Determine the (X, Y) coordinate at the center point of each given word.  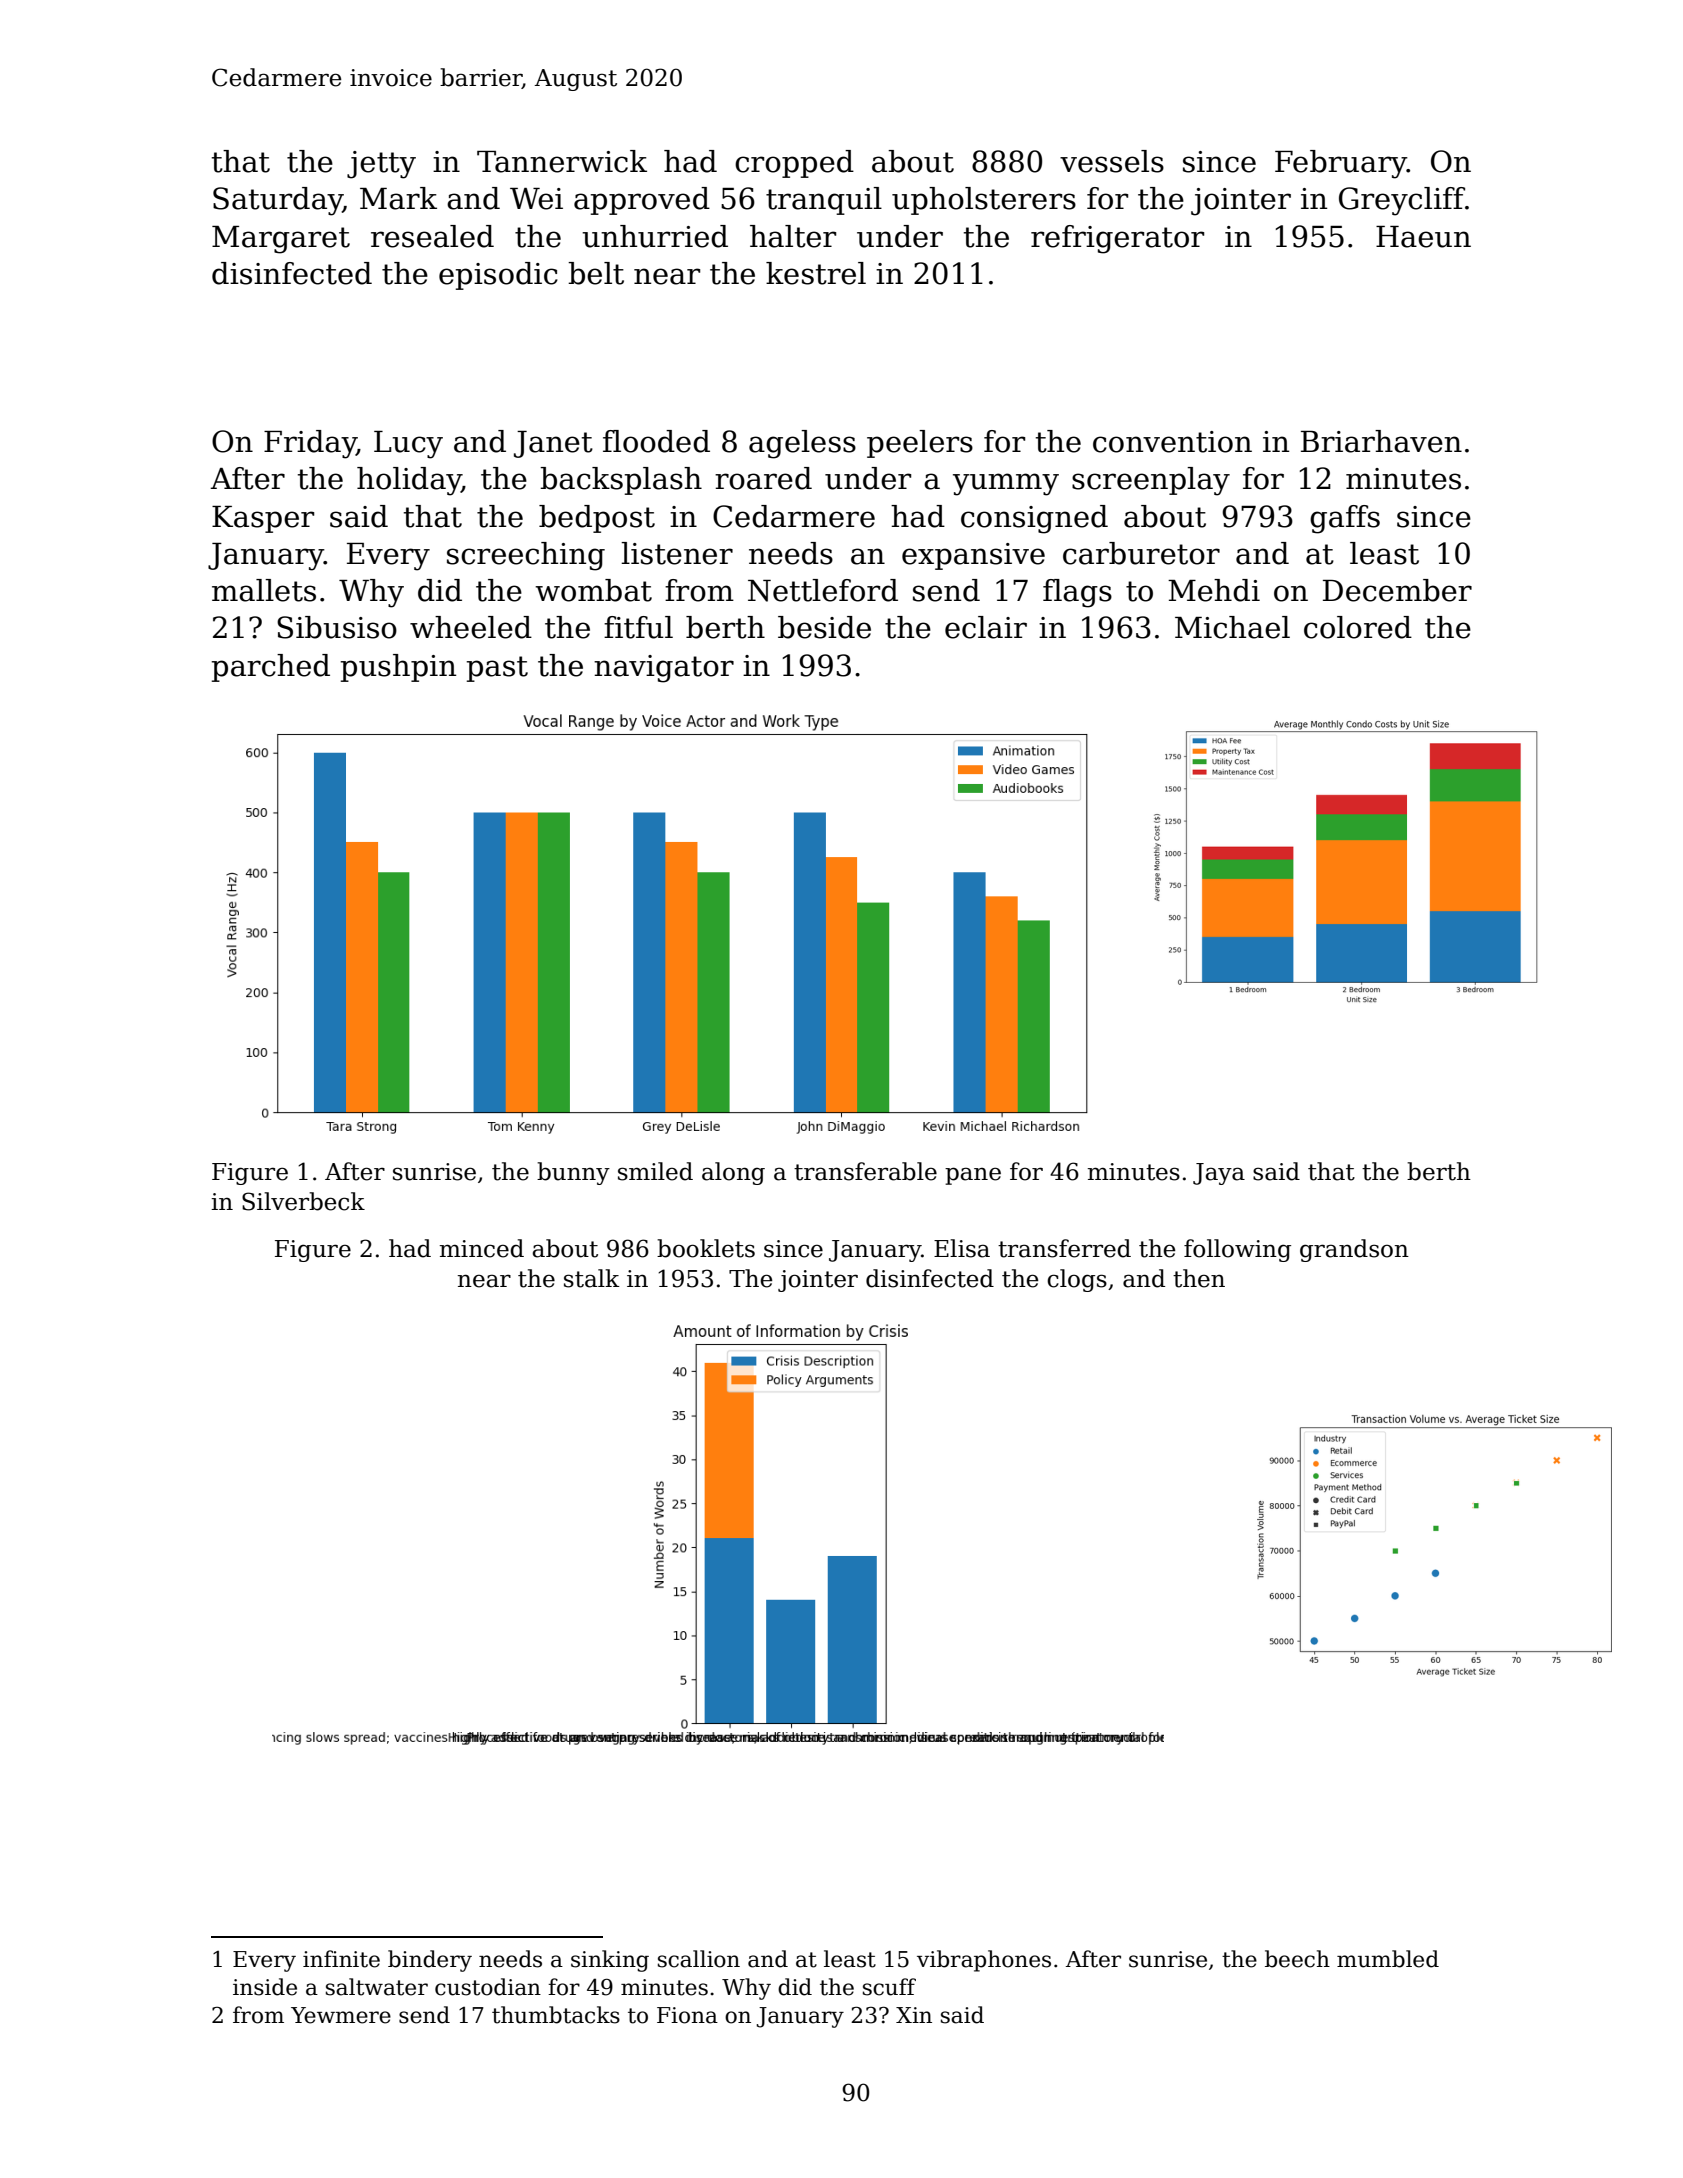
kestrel (816, 273)
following (1237, 1250)
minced (482, 1248)
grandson (1354, 1250)
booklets (706, 1248)
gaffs (1345, 519)
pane (973, 1176)
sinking (610, 1961)
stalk (592, 1278)
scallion (699, 1959)
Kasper (263, 519)
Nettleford (823, 590)
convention (1172, 442)
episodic (498, 276)
